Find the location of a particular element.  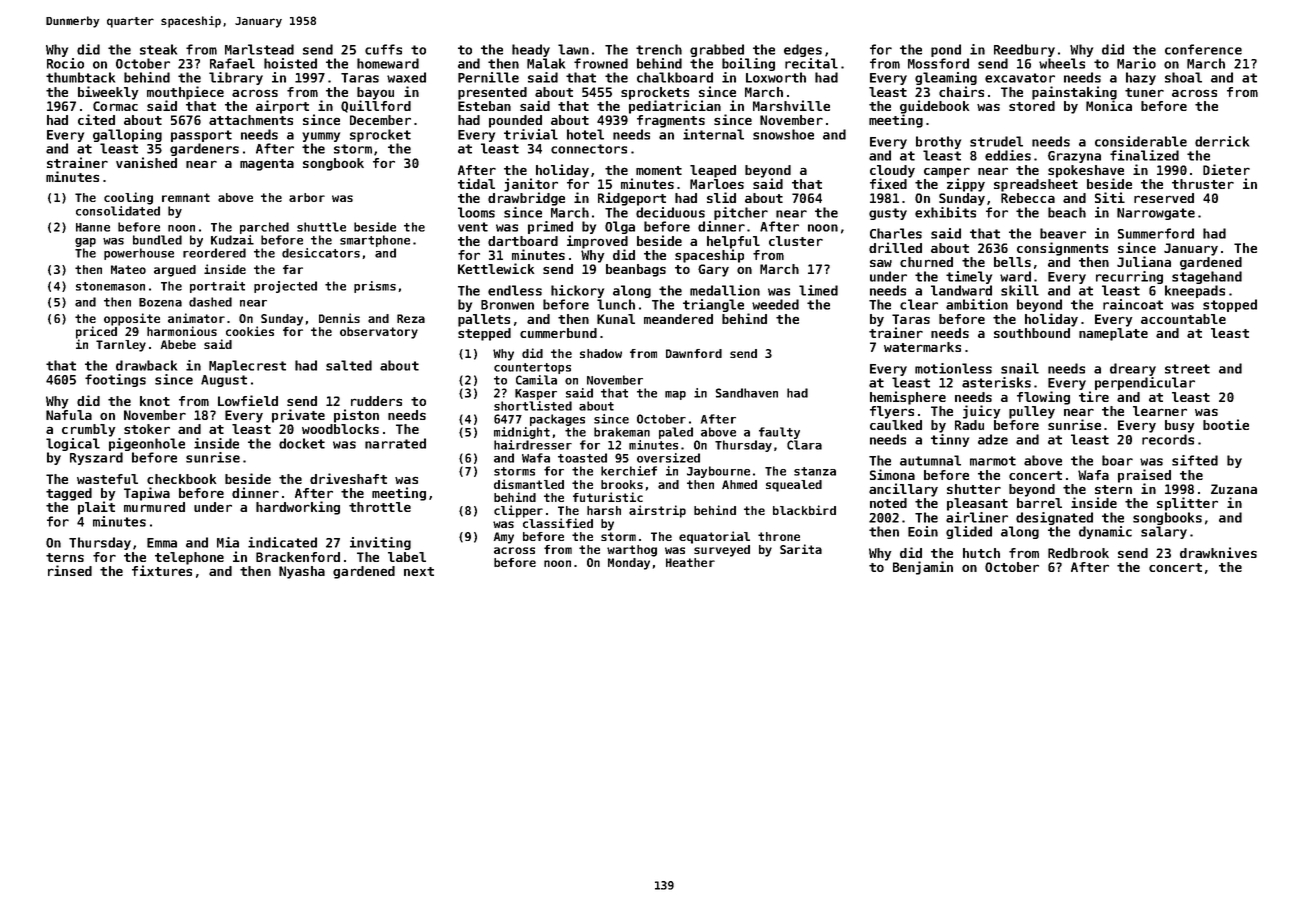

exhibits is located at coordinates (945, 212).
